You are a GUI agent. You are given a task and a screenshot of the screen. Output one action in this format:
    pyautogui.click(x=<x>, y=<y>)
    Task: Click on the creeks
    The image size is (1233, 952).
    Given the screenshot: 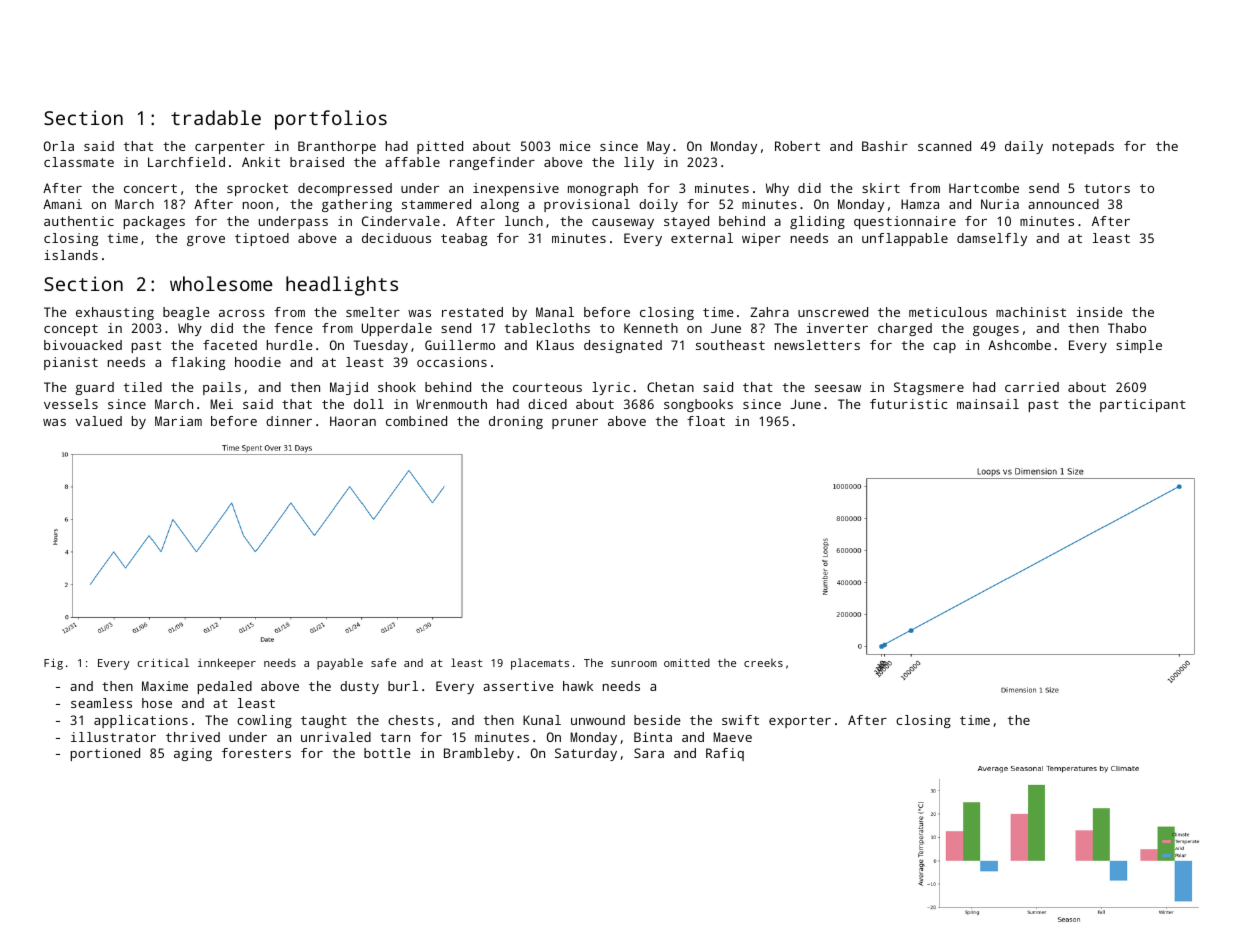 What is the action you would take?
    pyautogui.click(x=763, y=662)
